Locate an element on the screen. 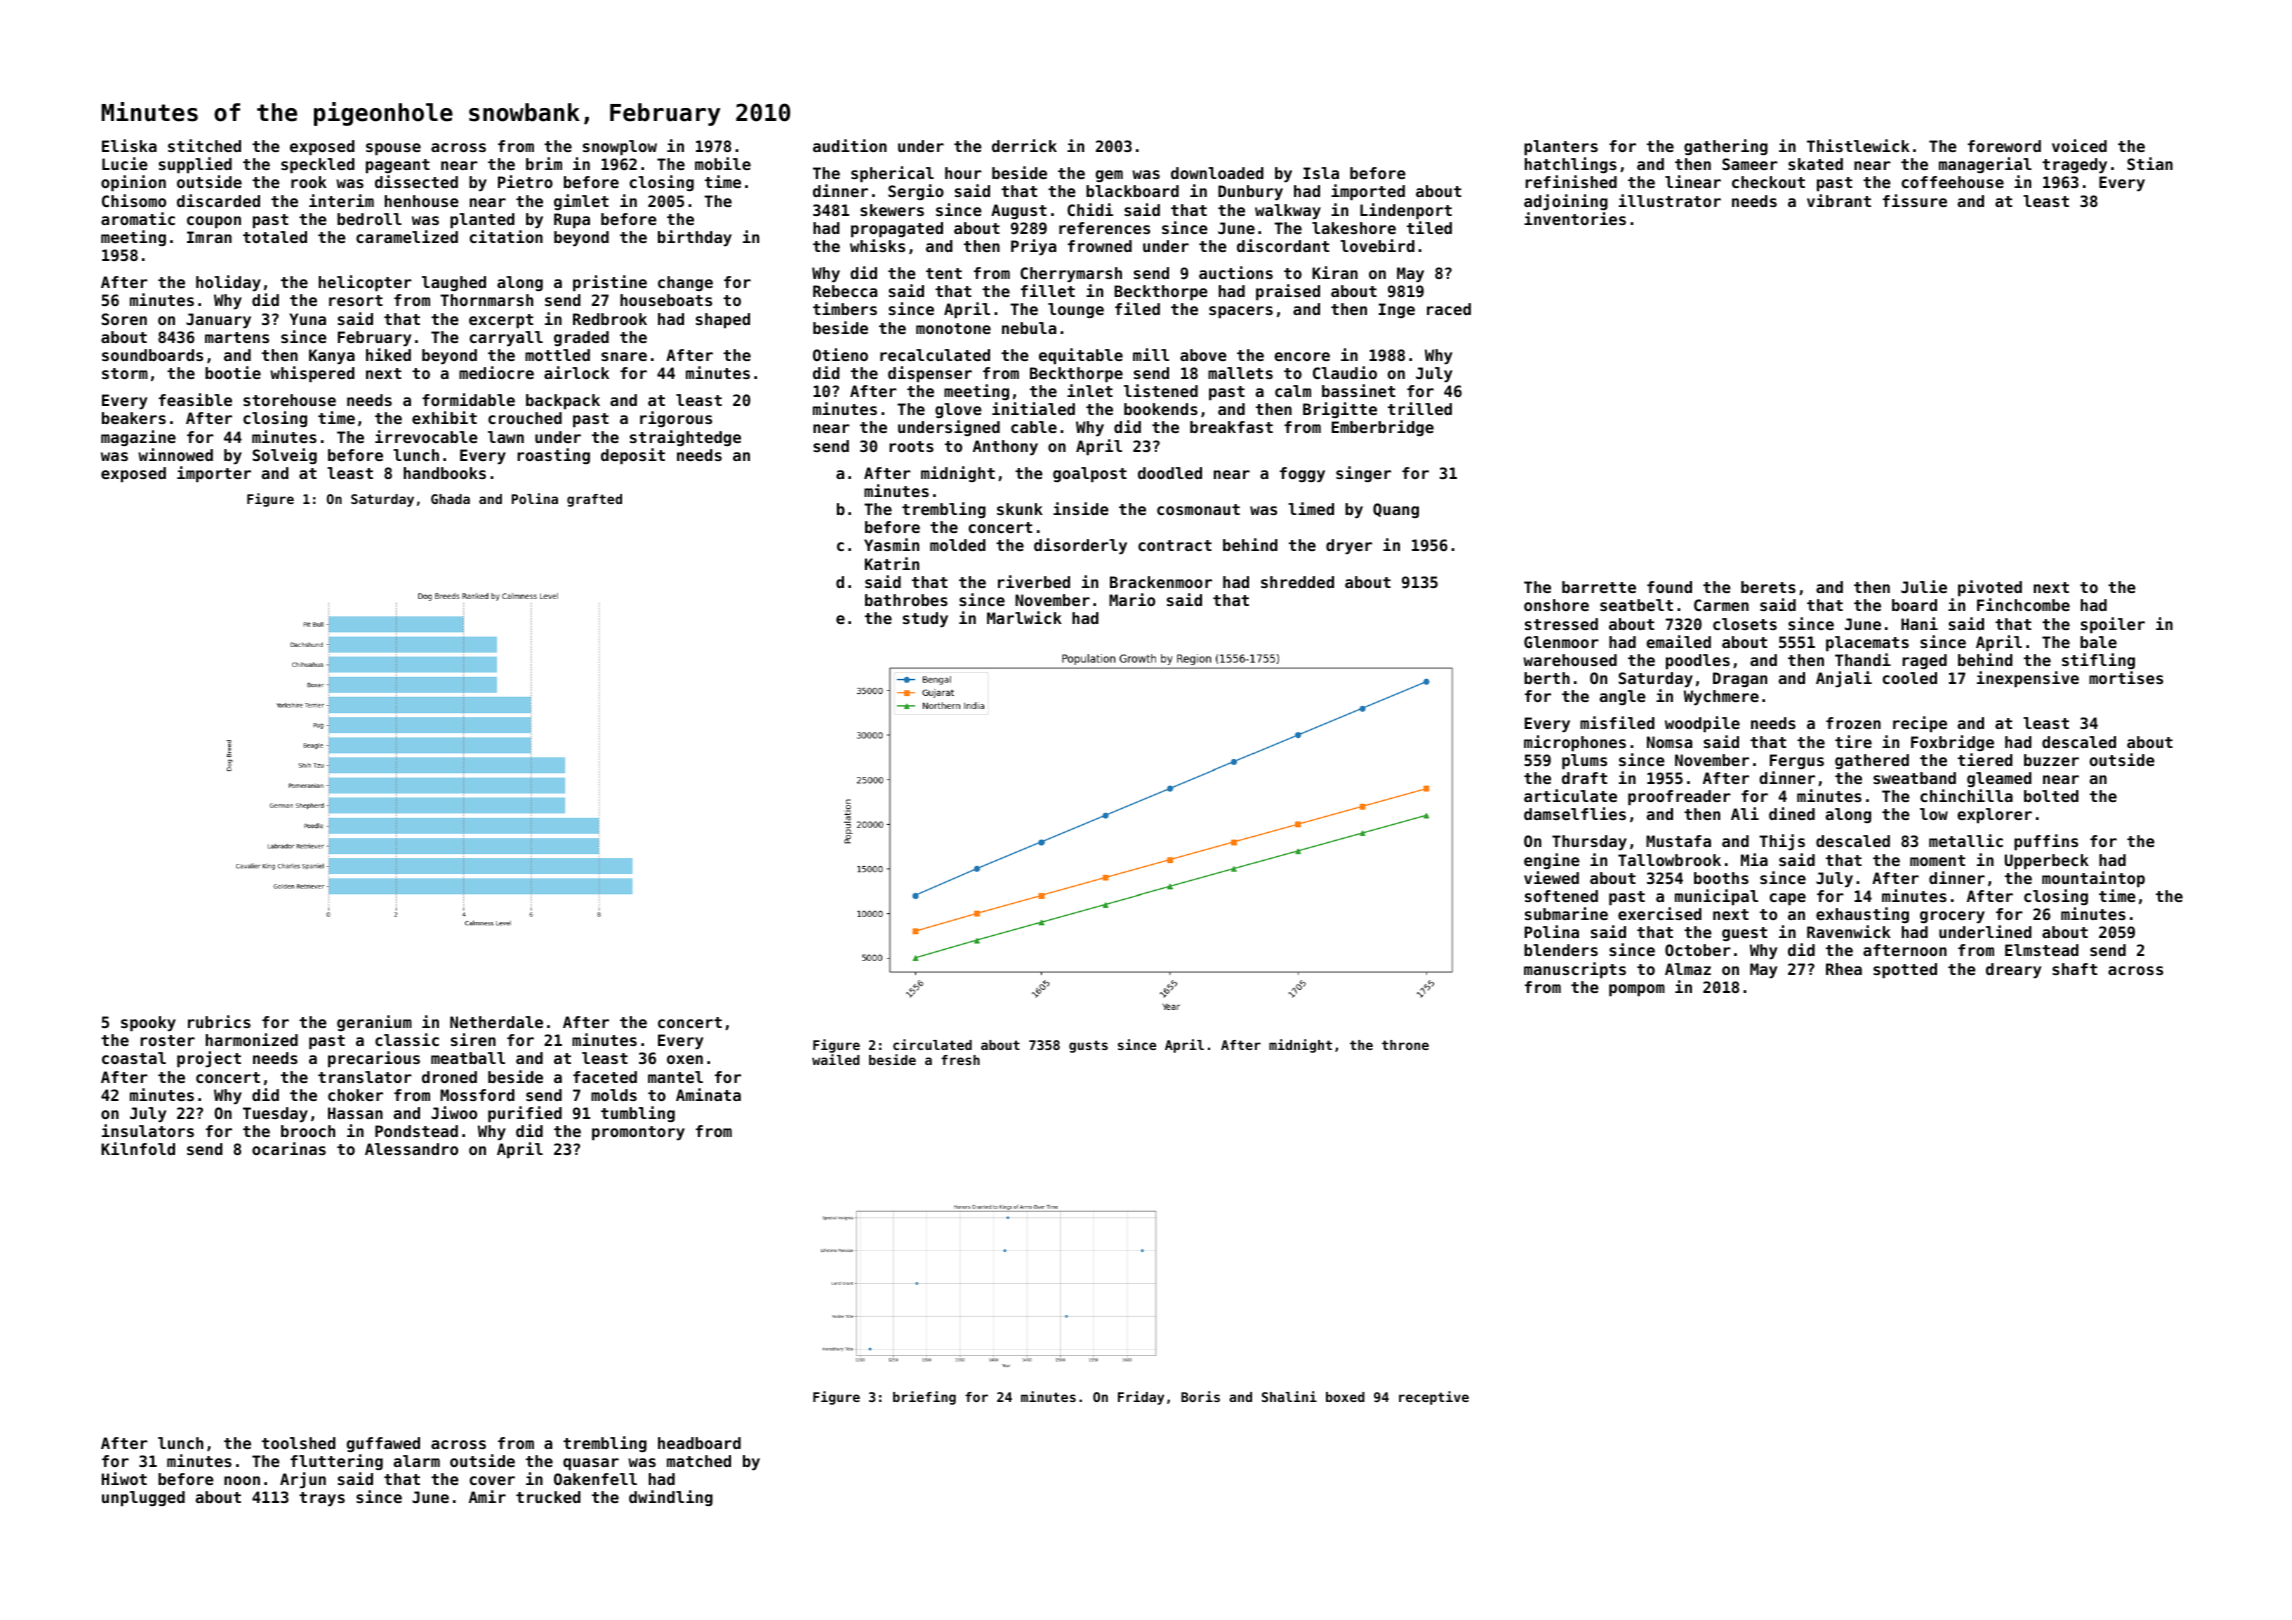  grafted is located at coordinates (594, 500).
